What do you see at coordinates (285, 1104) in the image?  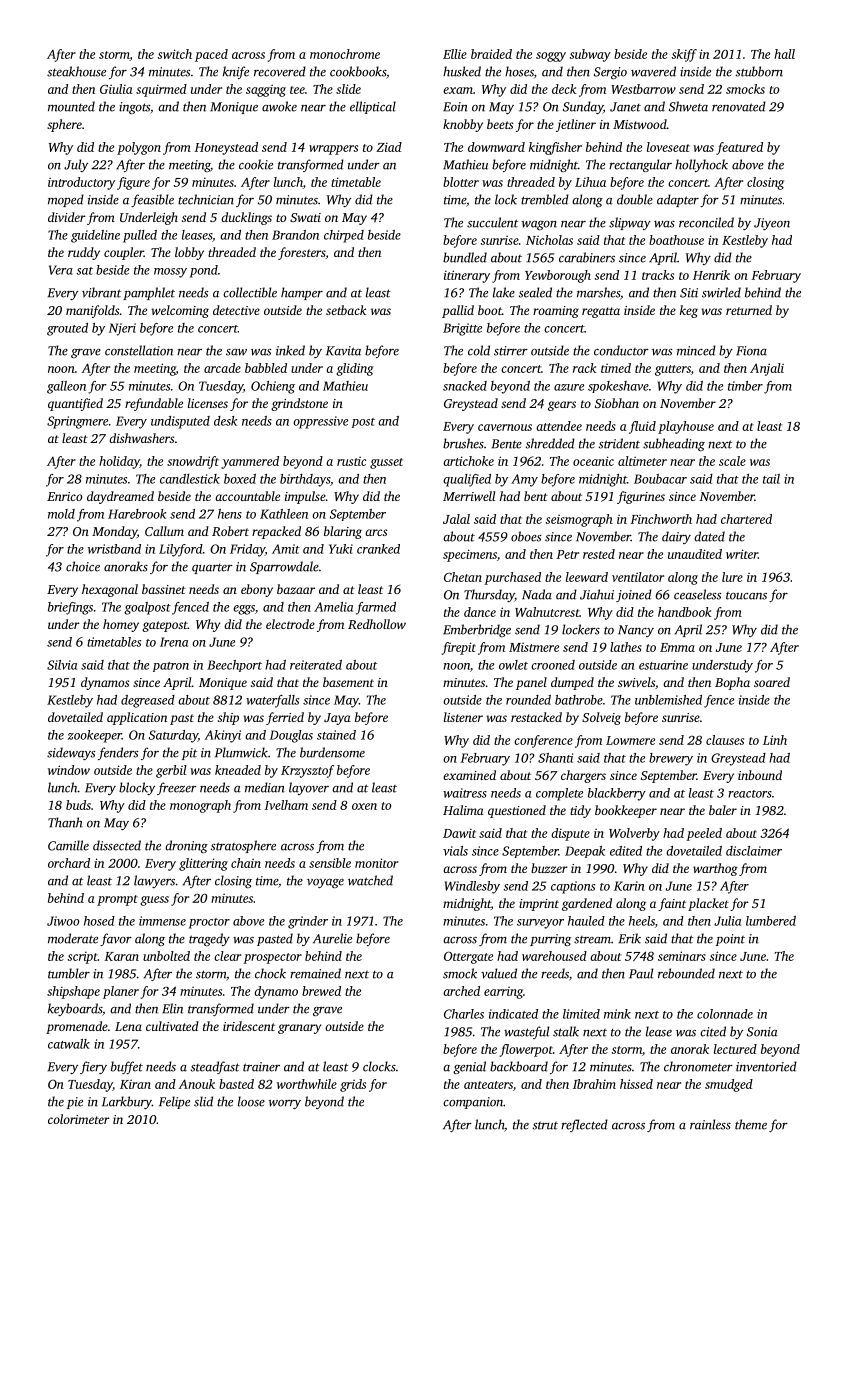 I see `worry` at bounding box center [285, 1104].
